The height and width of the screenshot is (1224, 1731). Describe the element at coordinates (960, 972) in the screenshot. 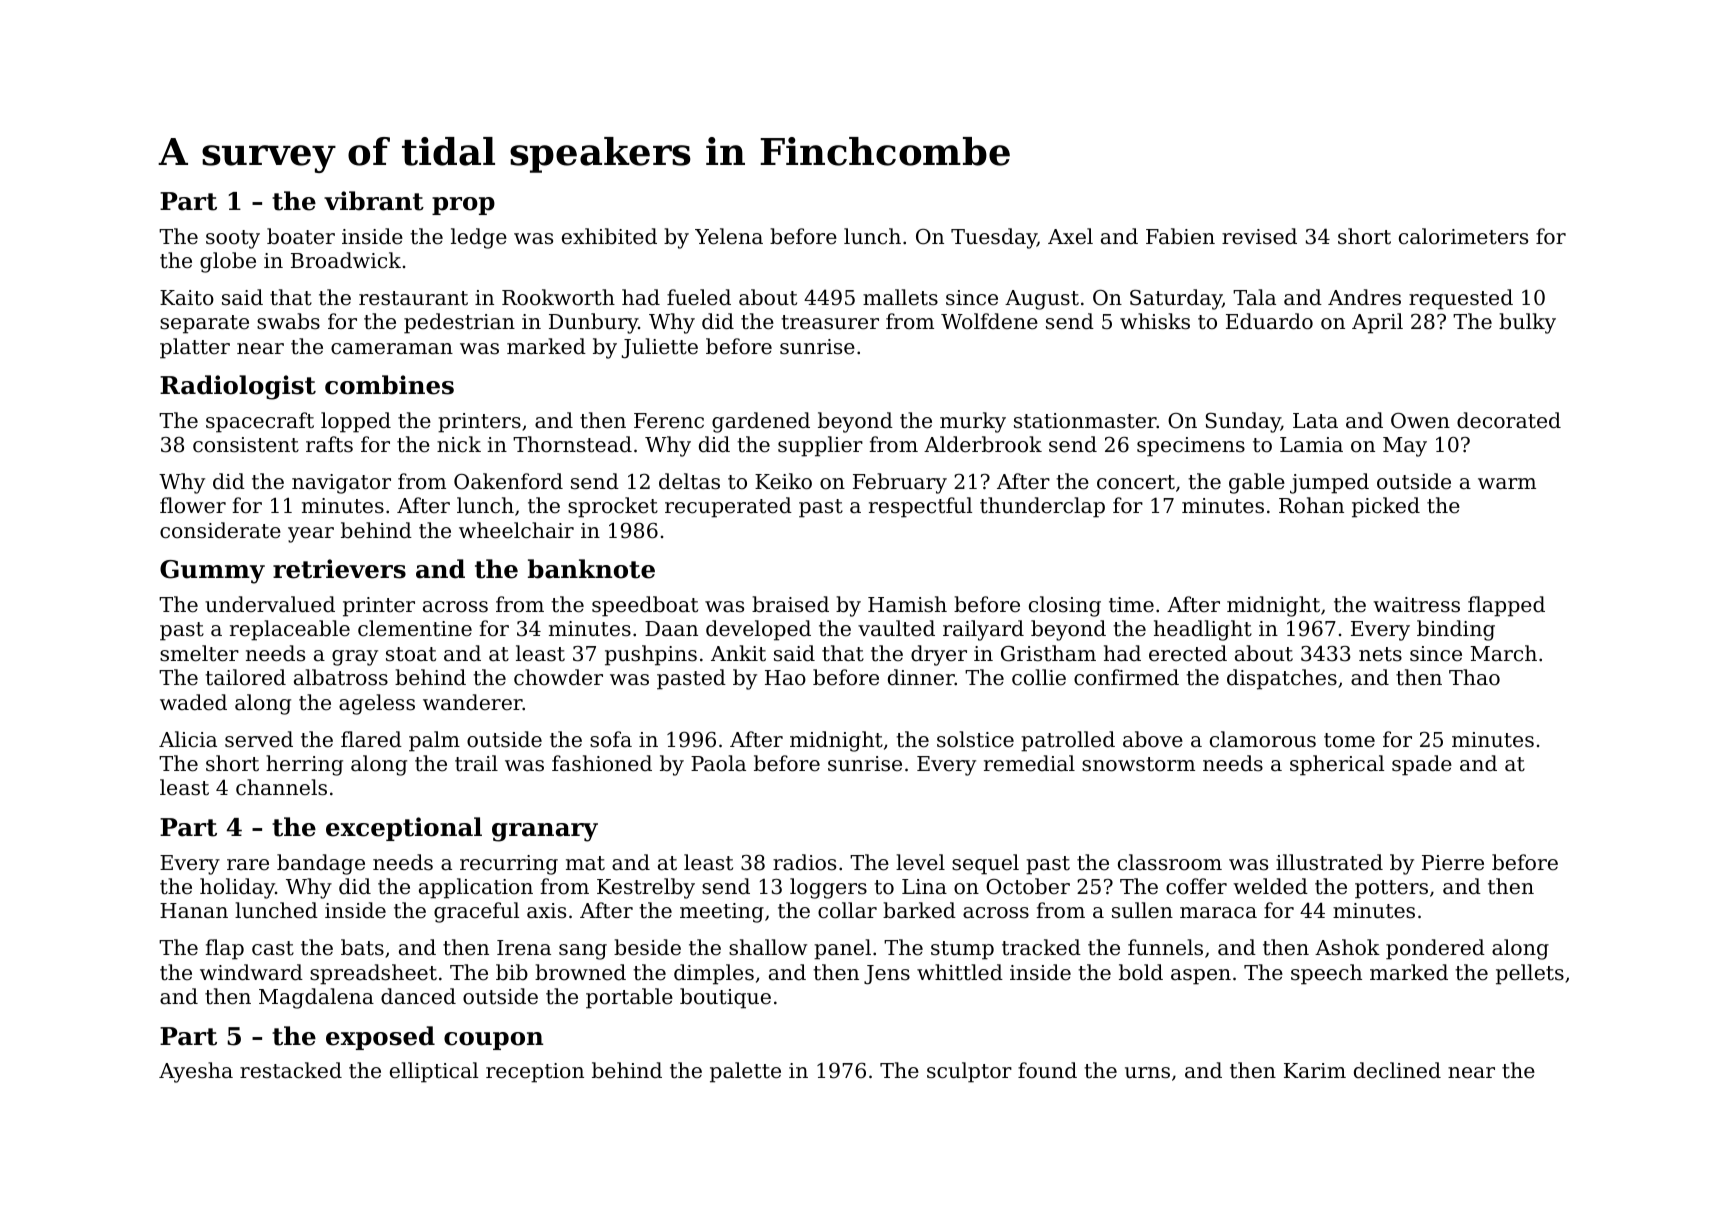

I see `whittled` at that location.
